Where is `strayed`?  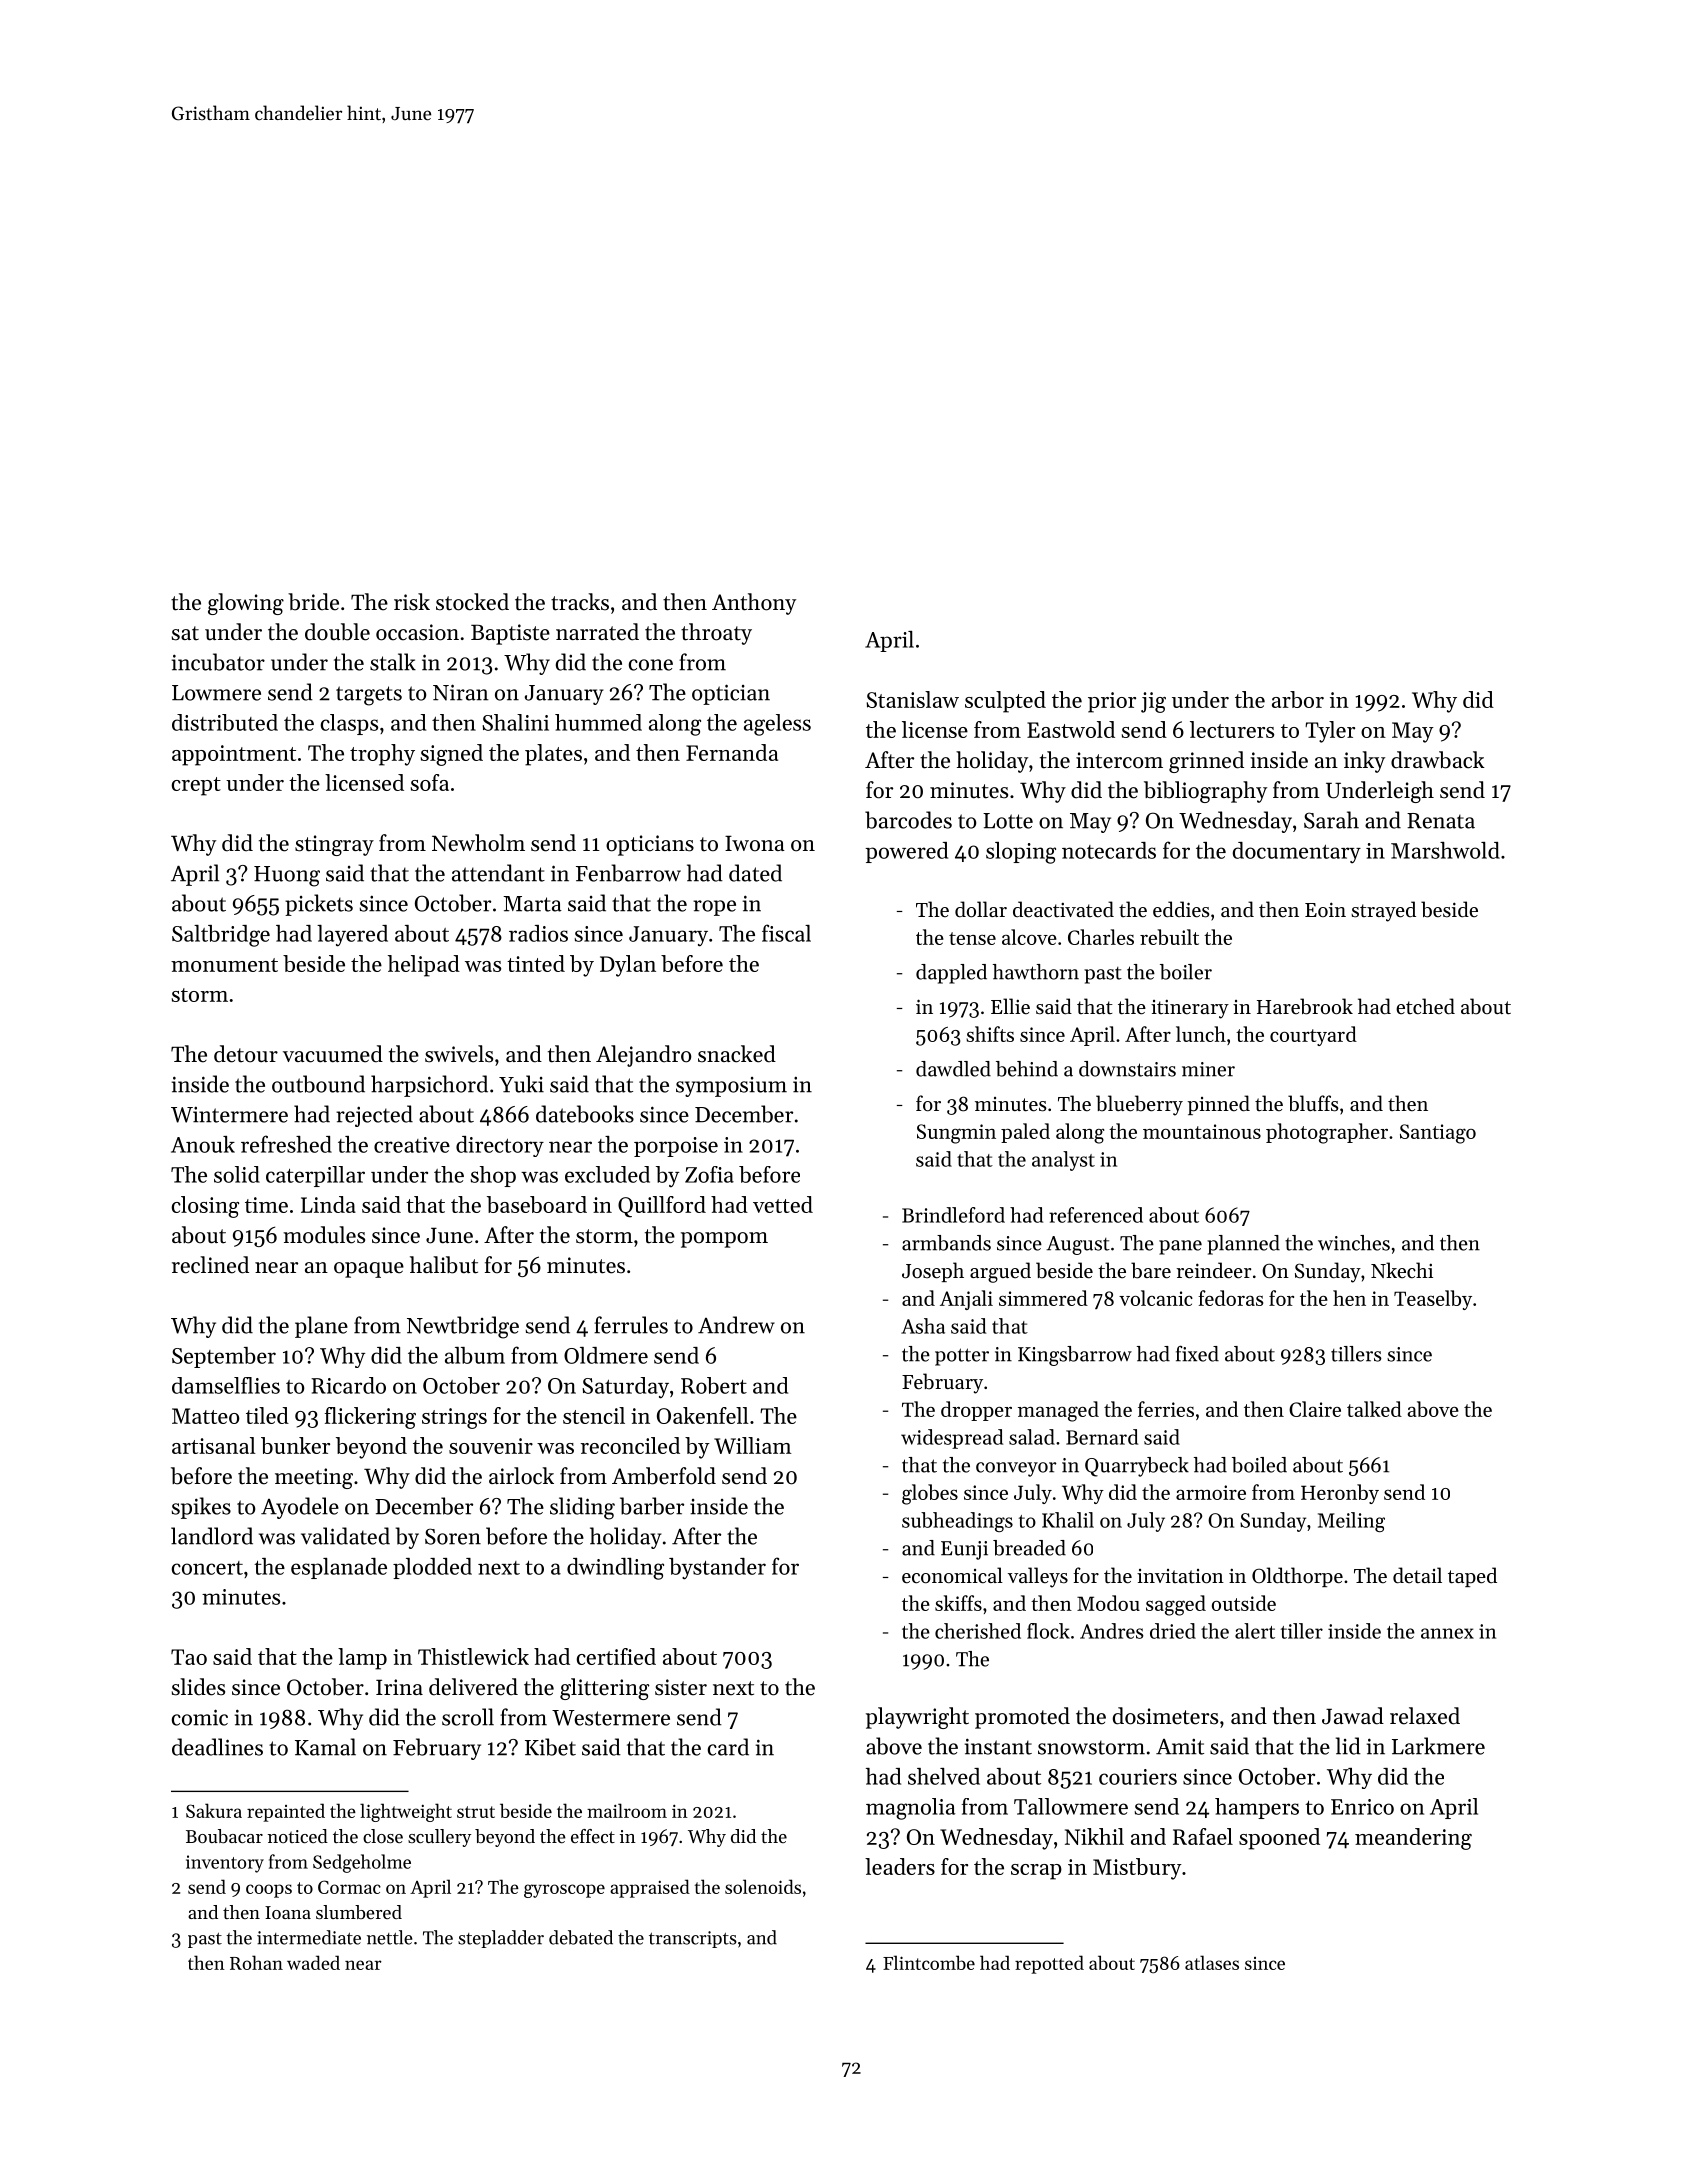 strayed is located at coordinates (1383, 911).
